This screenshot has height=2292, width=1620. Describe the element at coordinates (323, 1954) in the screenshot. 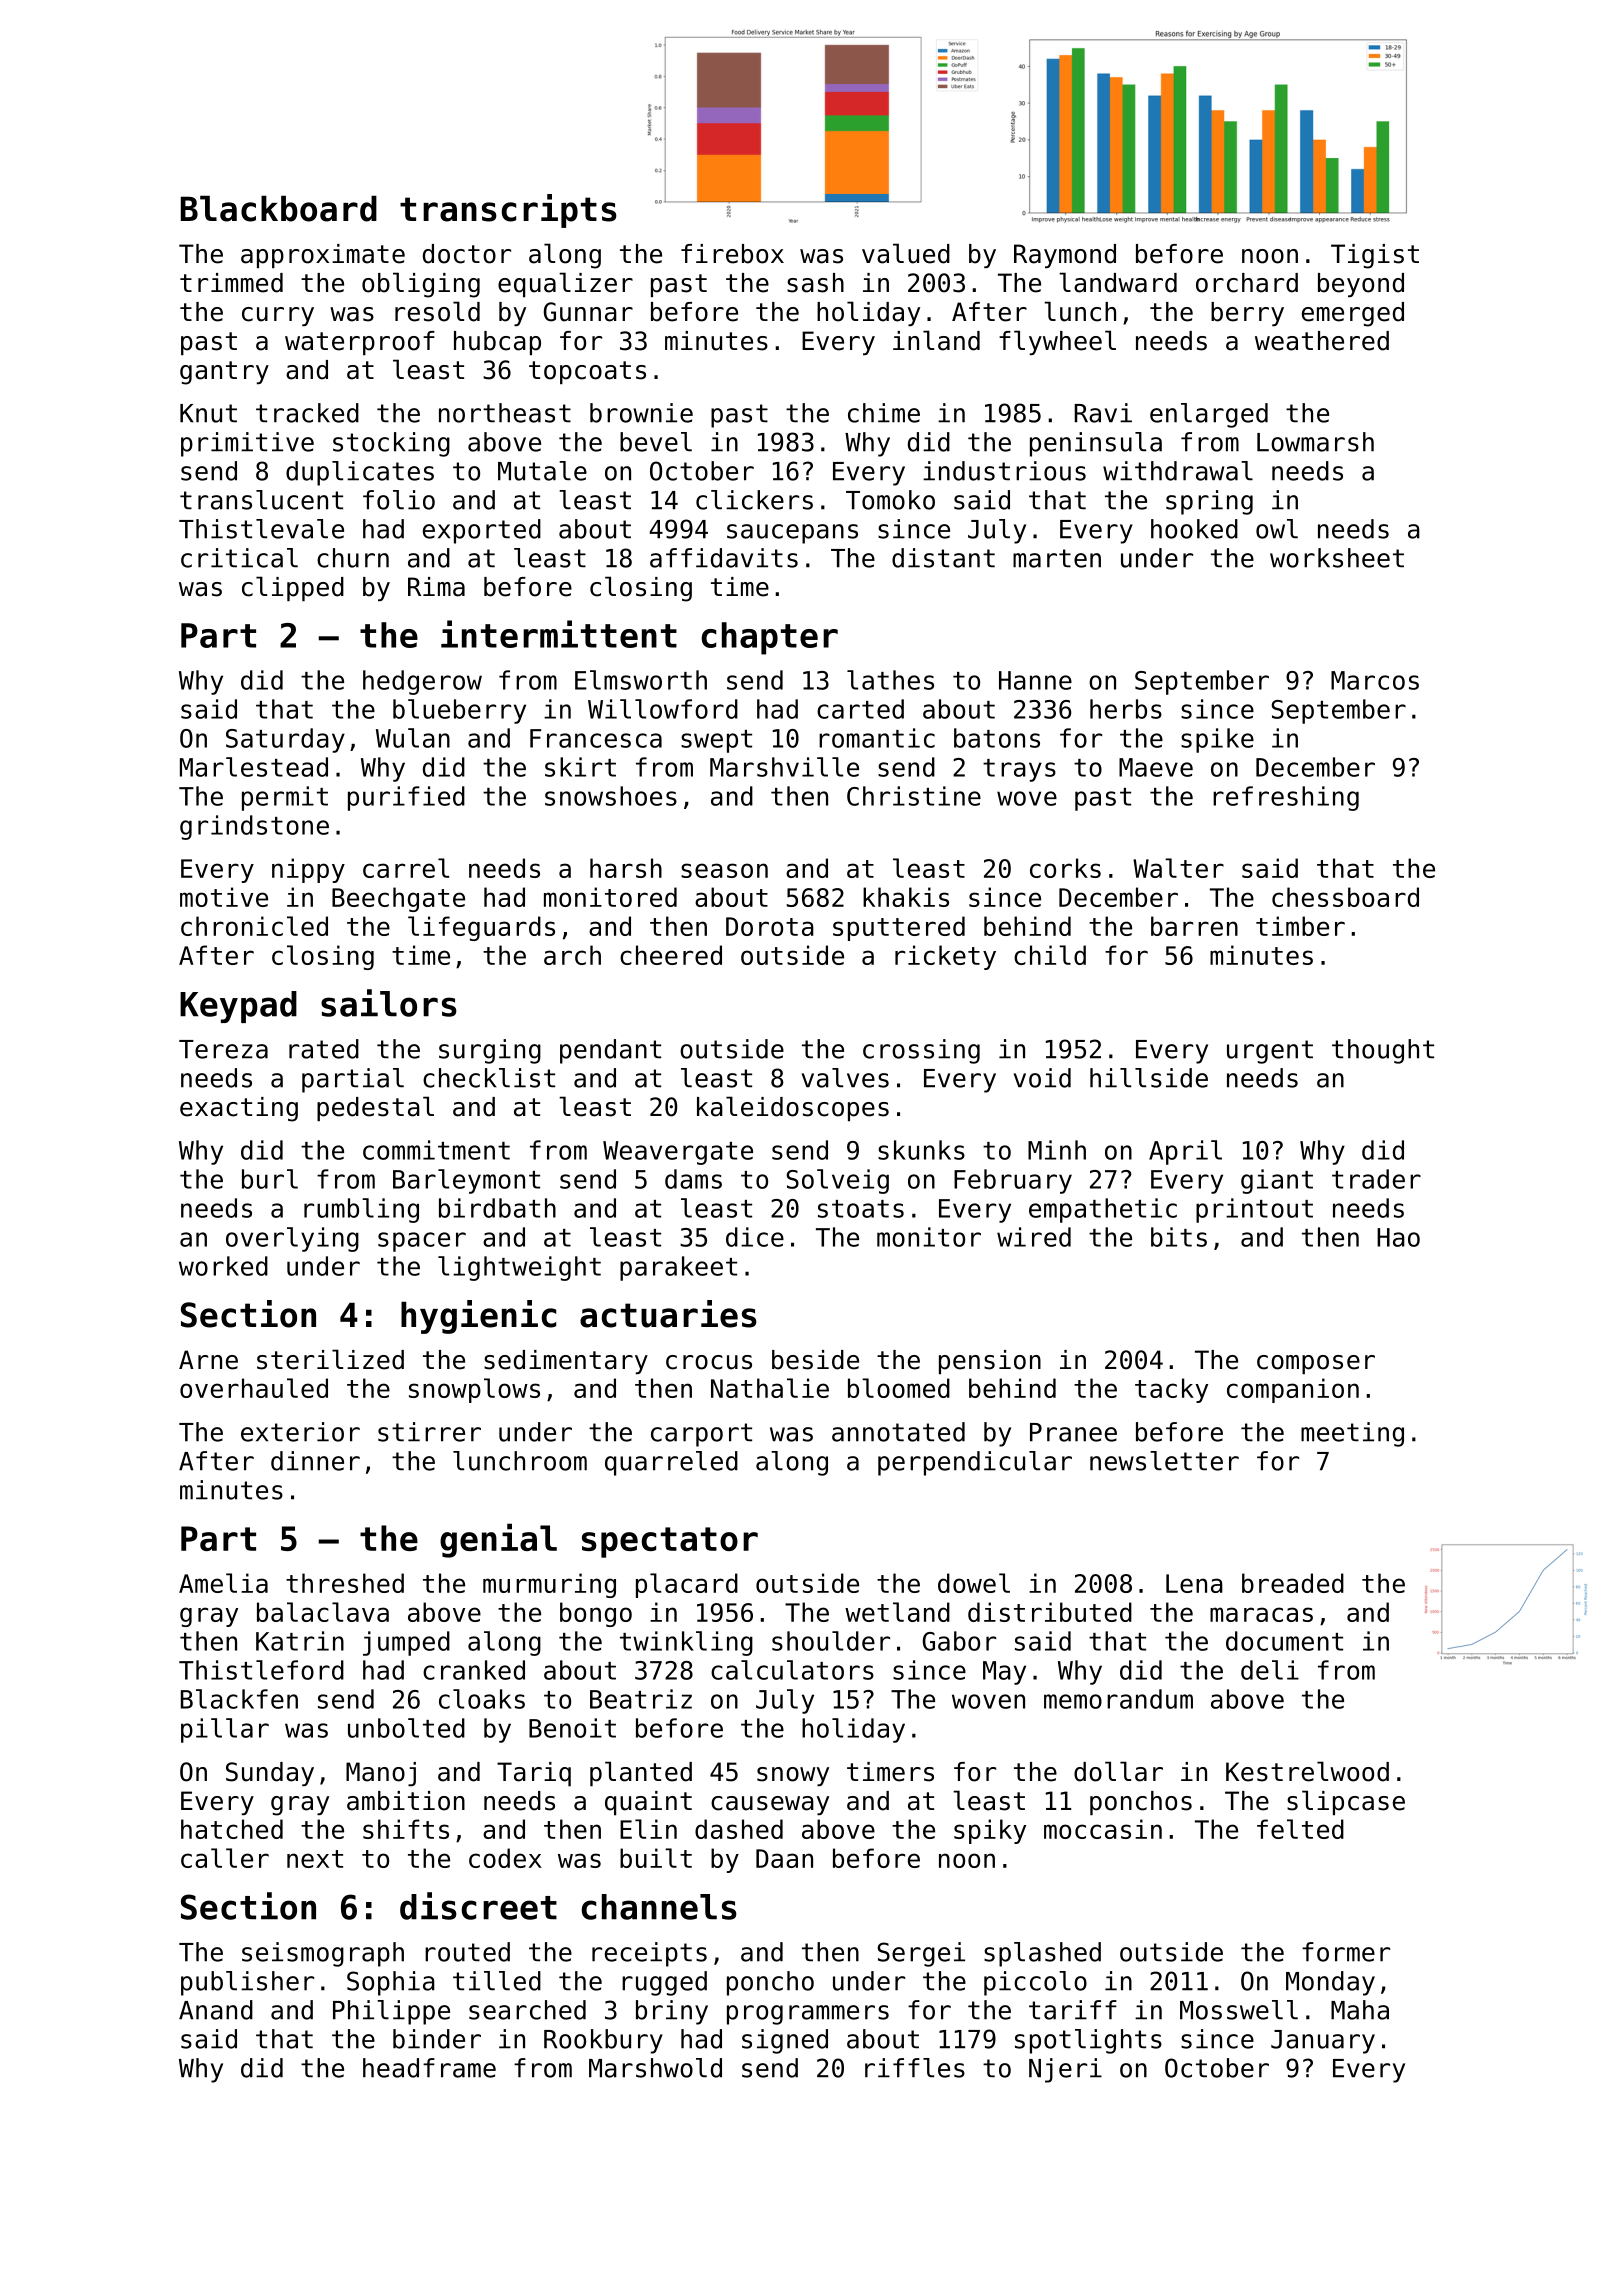

I see `seismograph` at that location.
